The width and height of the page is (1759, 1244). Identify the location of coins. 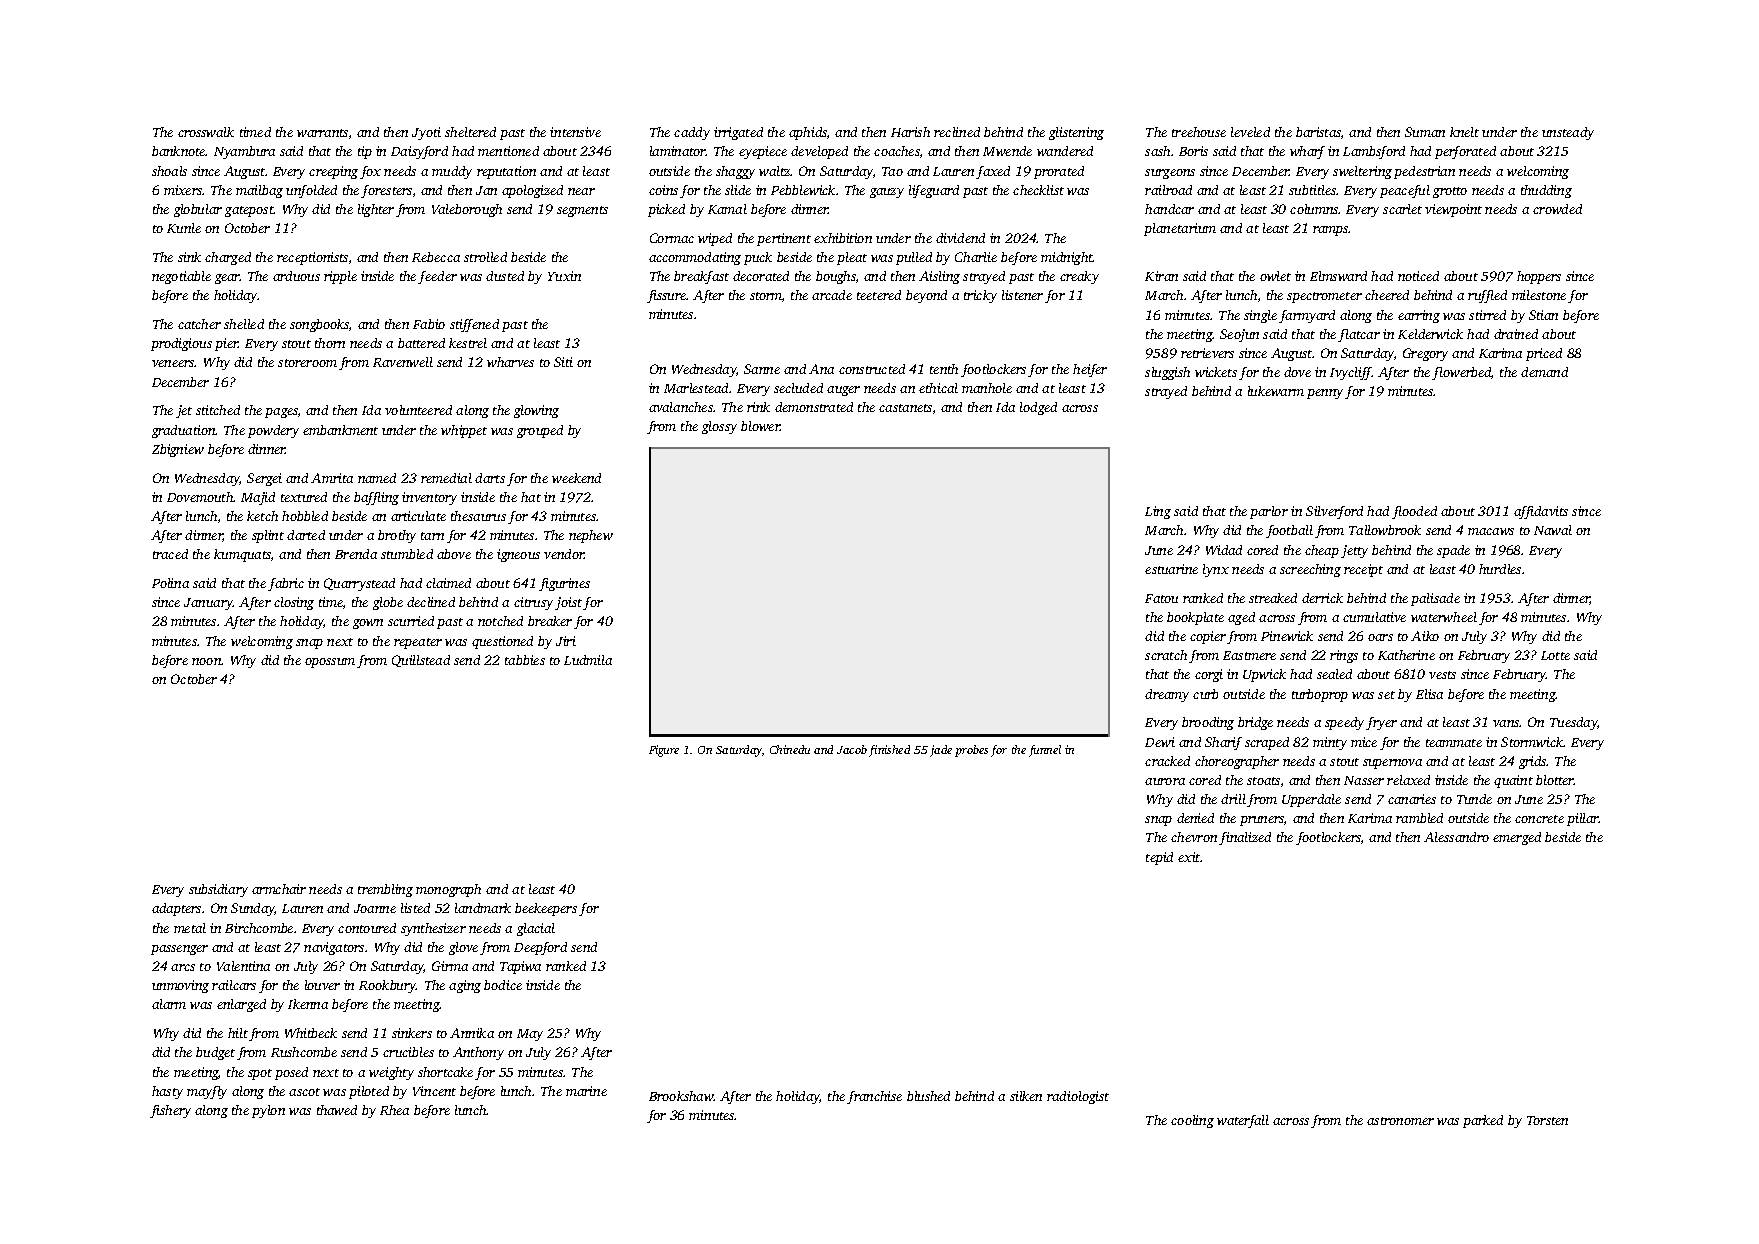
(663, 190).
